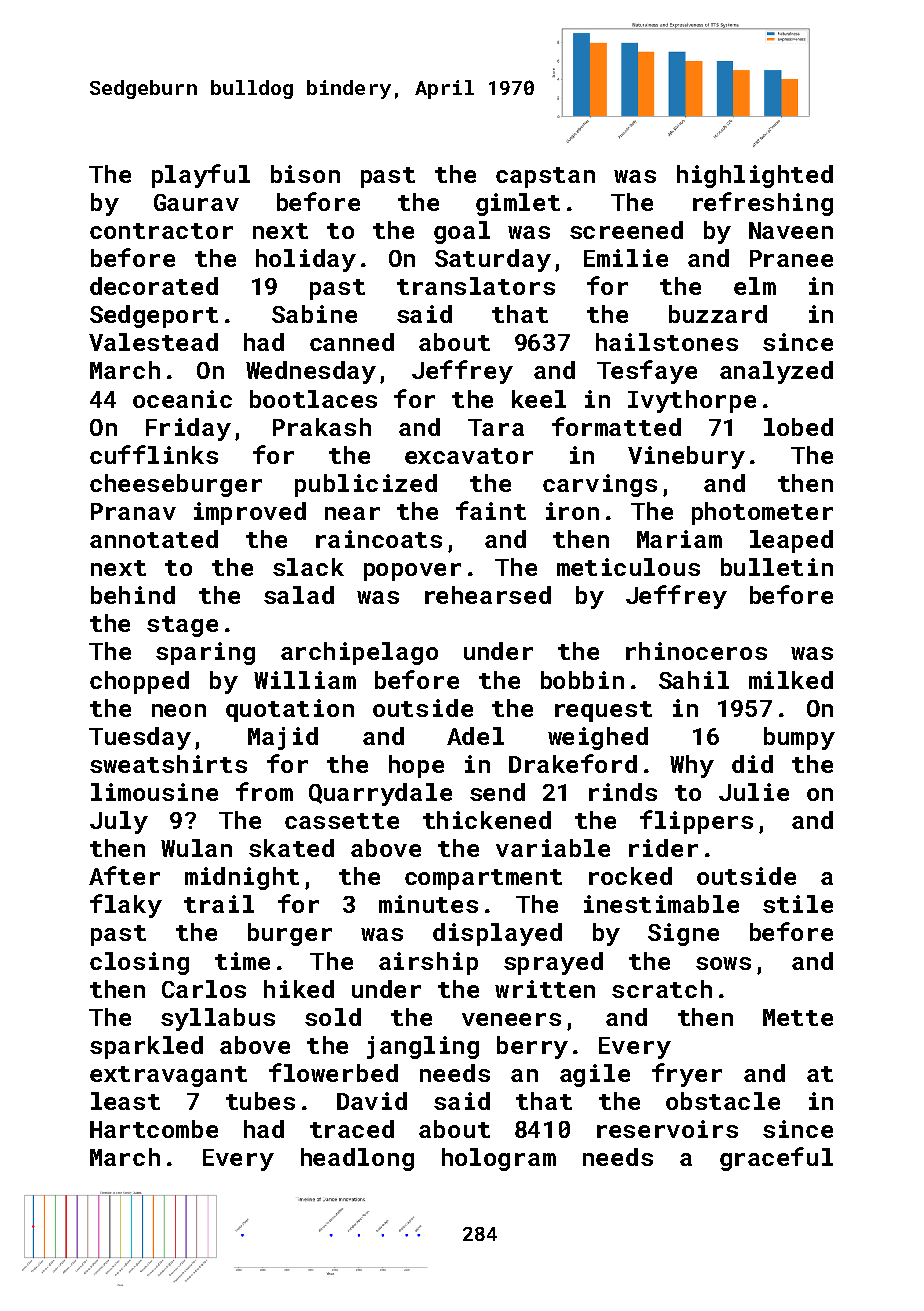  Describe the element at coordinates (201, 176) in the document. I see `playful` at that location.
